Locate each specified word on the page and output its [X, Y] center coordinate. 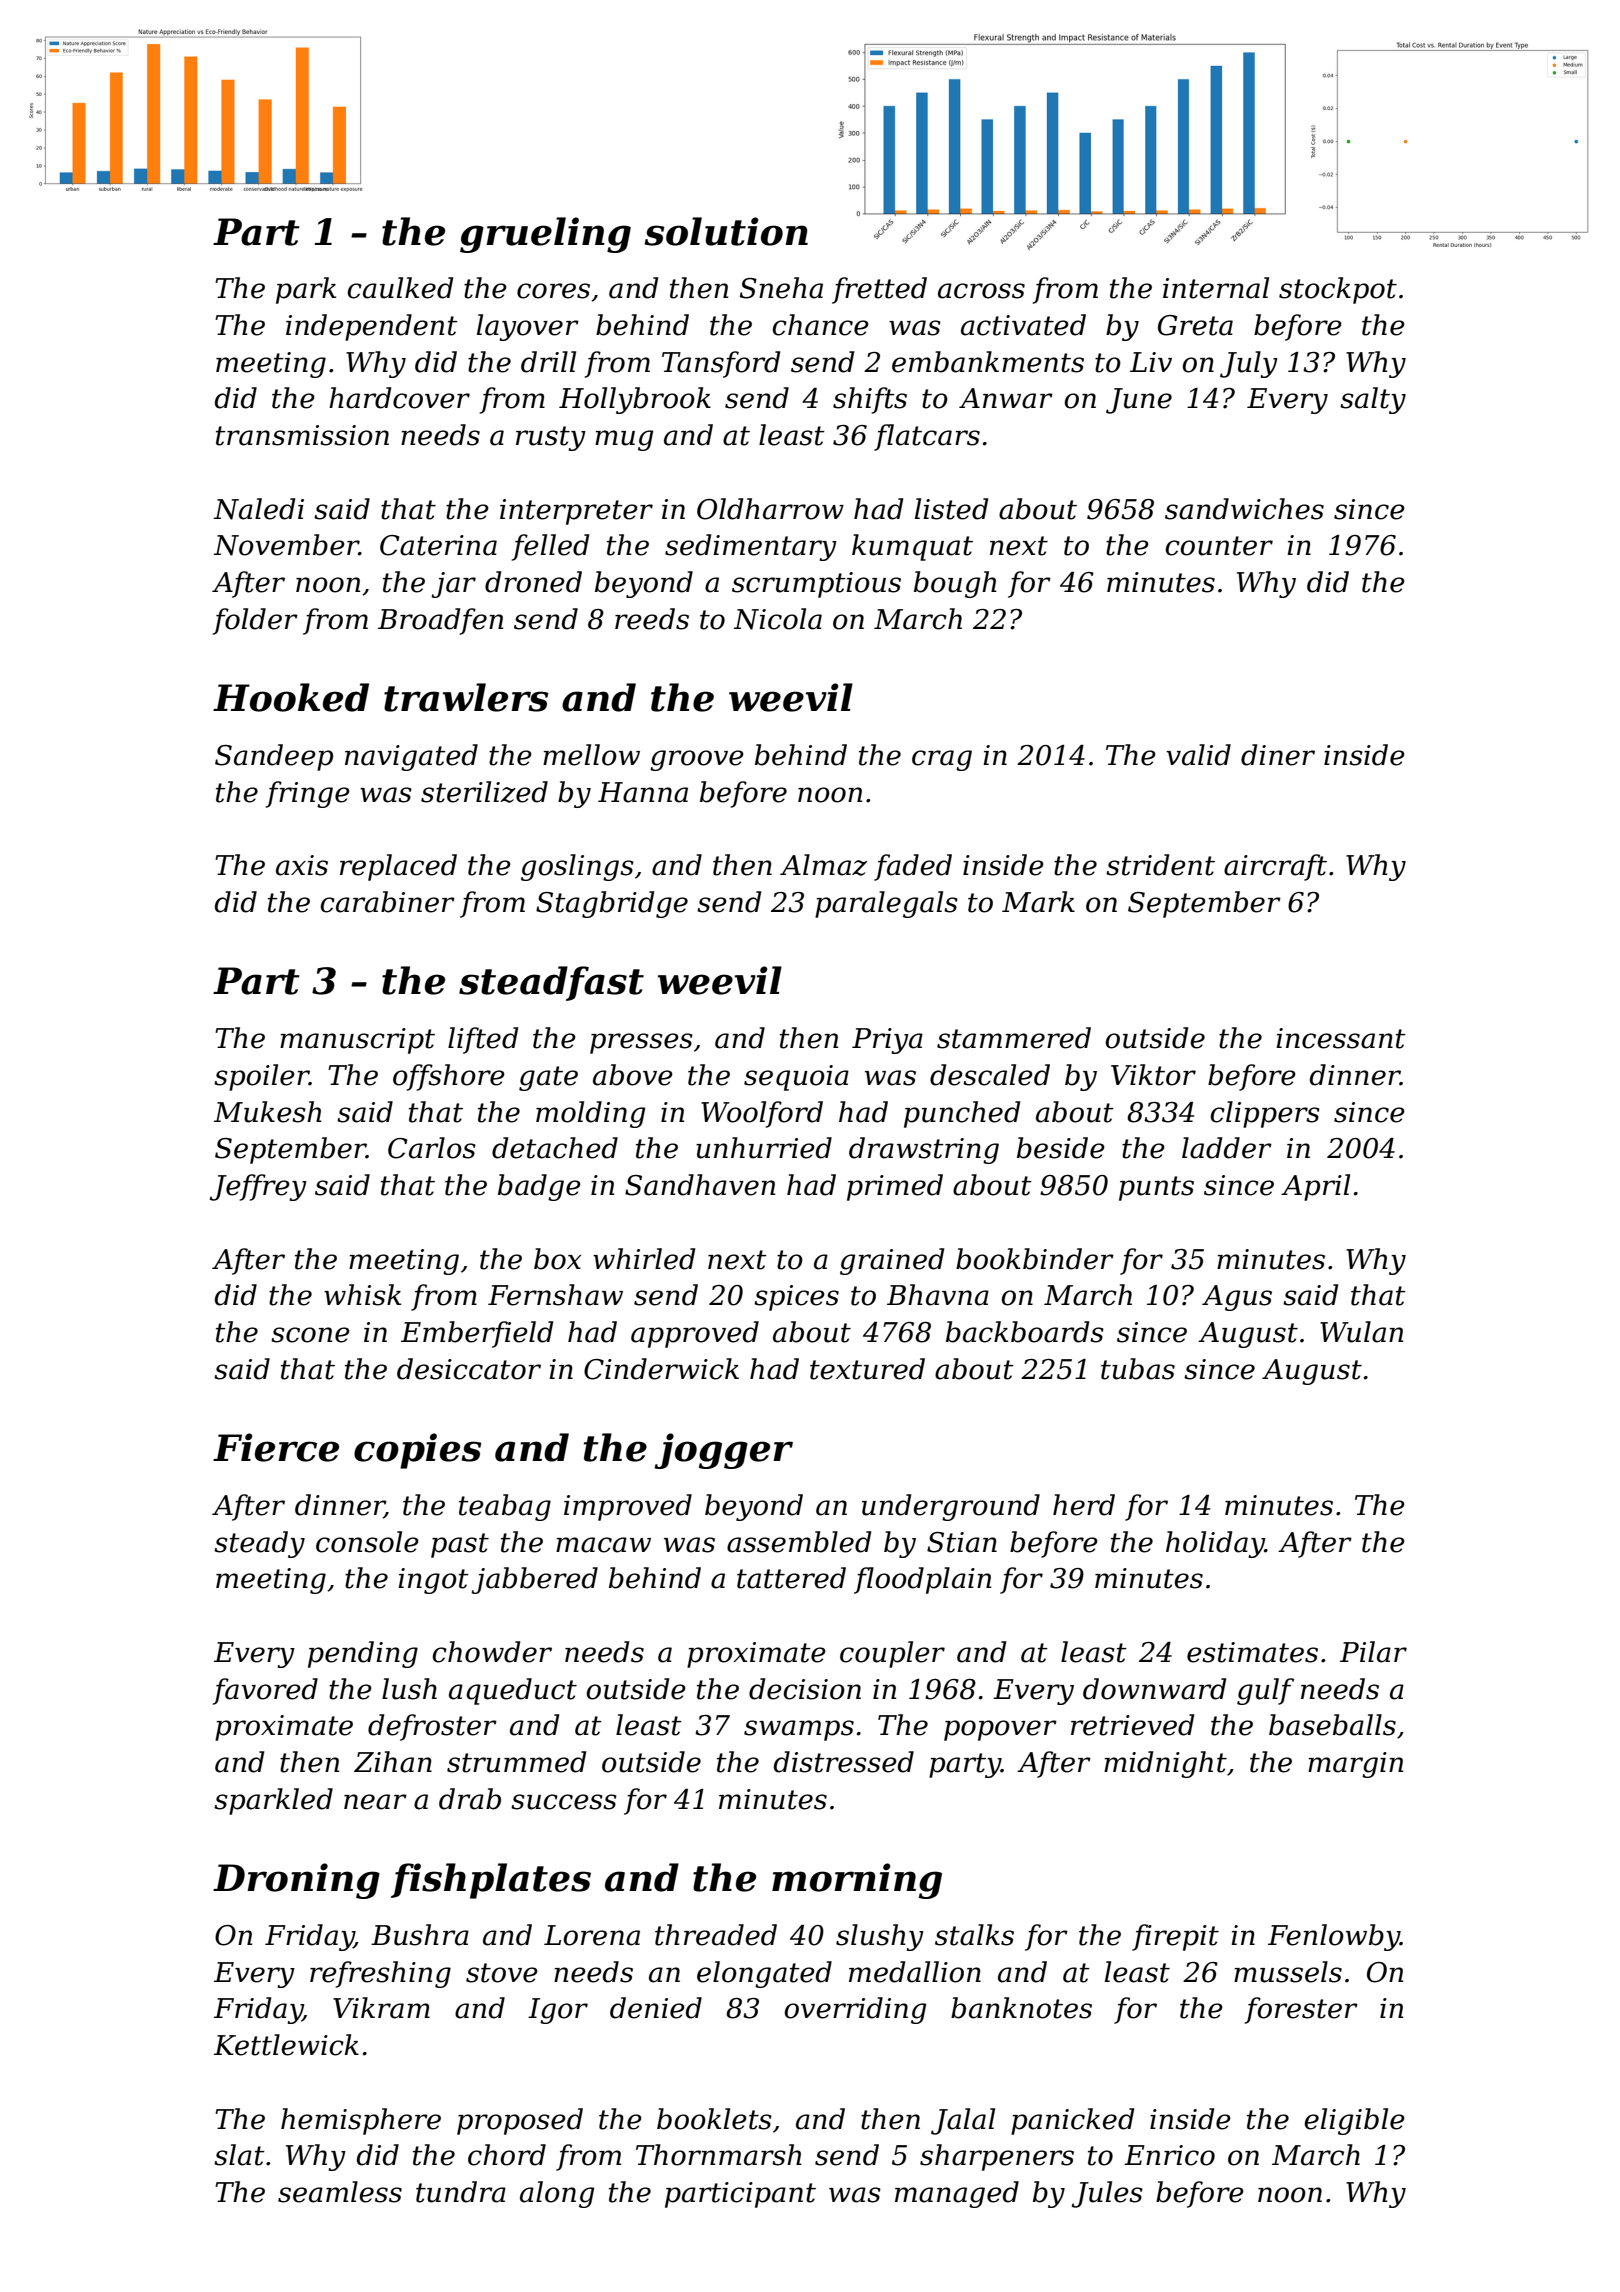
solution [726, 231]
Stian [962, 1542]
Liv [1151, 362]
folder [255, 621]
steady [259, 1544]
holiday [1215, 1544]
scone [310, 1335]
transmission [302, 435]
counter [1219, 546]
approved [695, 1334]
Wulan [1361, 1332]
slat [239, 2155]
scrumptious [816, 585]
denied [656, 2008]
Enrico [1169, 2155]
